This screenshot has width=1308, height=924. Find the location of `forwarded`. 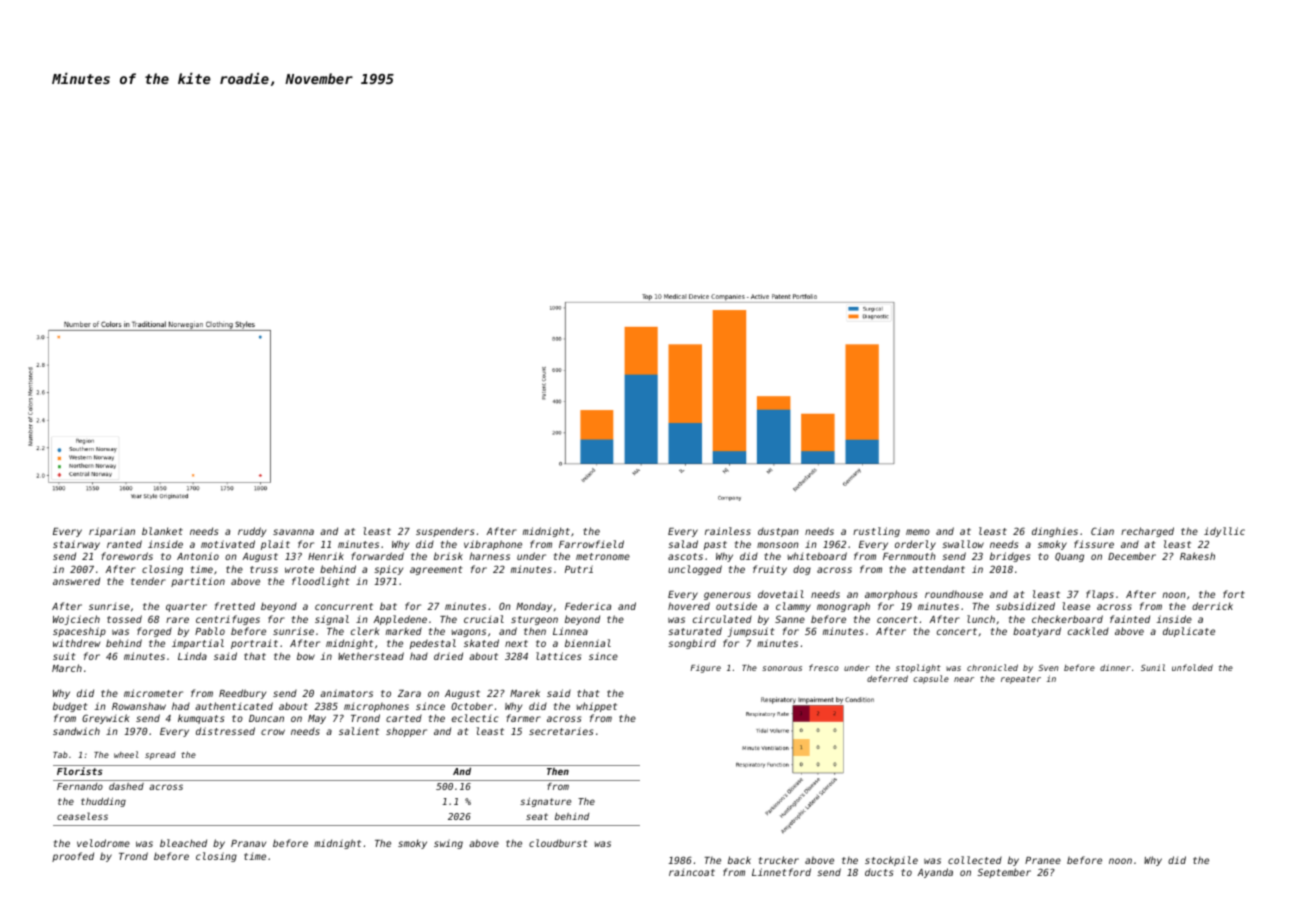

forwarded is located at coordinates (377, 556).
